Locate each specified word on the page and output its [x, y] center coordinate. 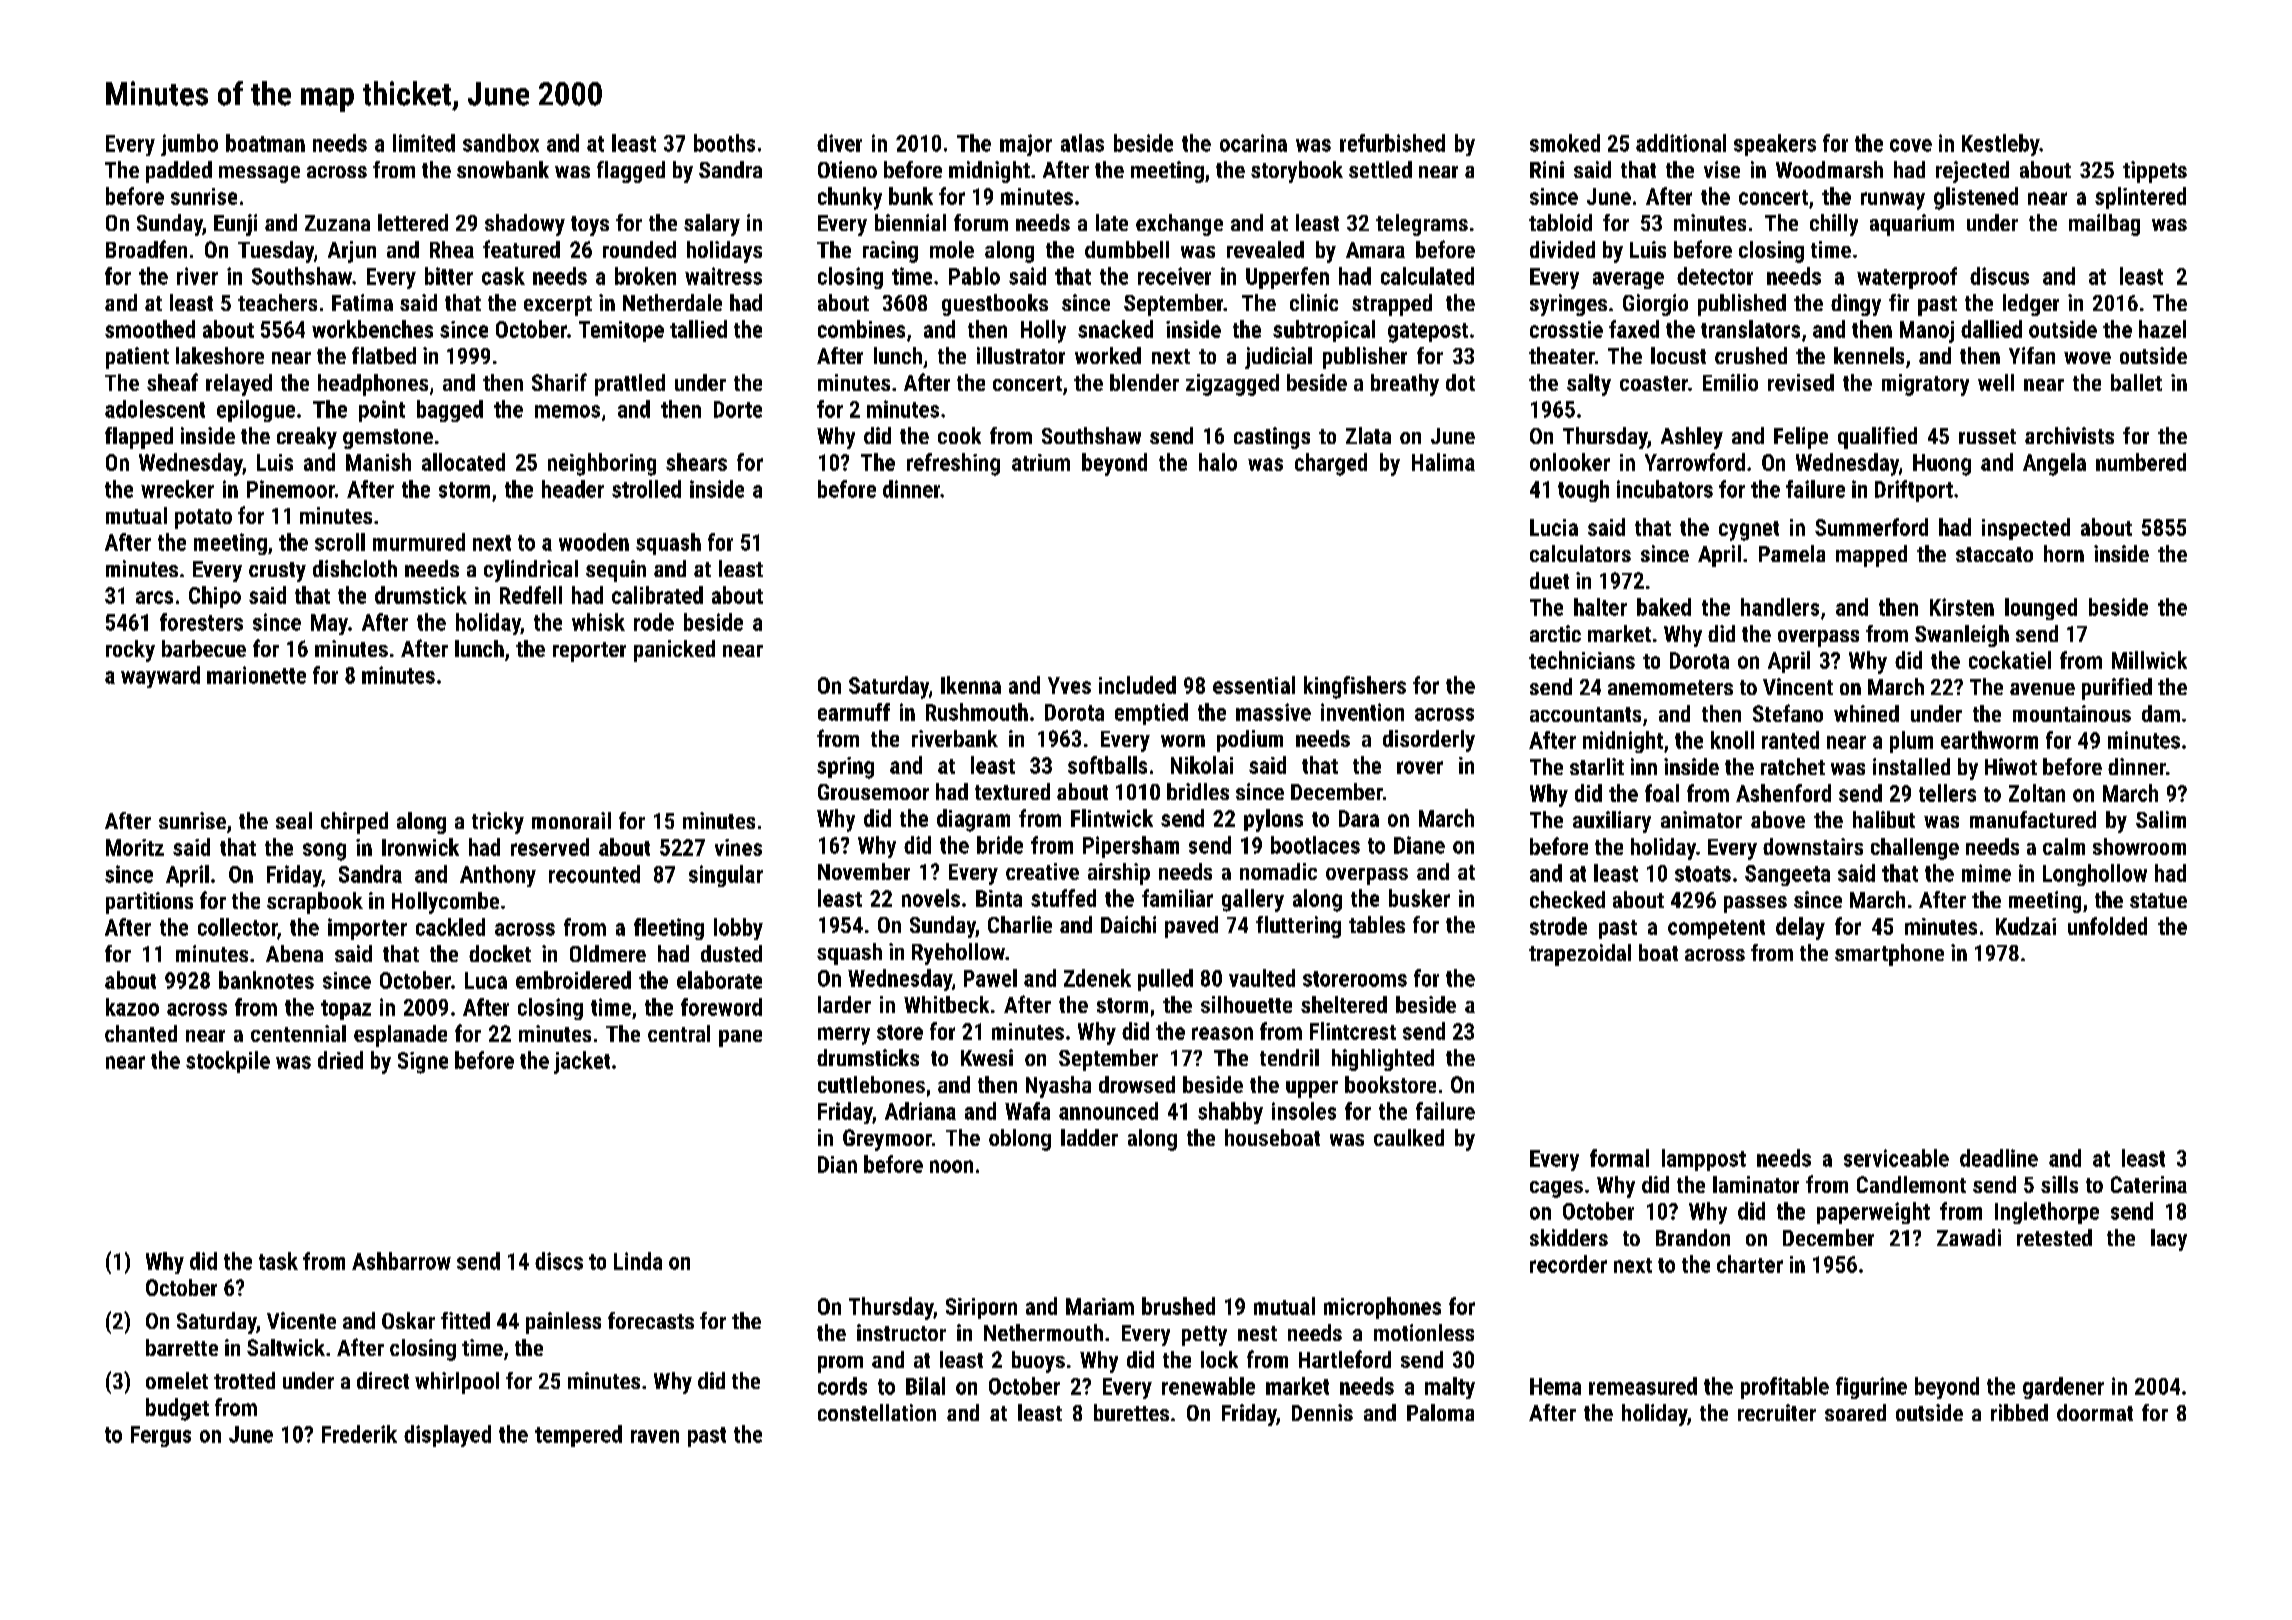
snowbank [503, 169]
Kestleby [2001, 145]
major [1026, 145]
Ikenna [971, 685]
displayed [447, 1436]
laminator [1756, 1184]
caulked [1409, 1137]
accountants [1585, 714]
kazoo [132, 1007]
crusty [277, 572]
